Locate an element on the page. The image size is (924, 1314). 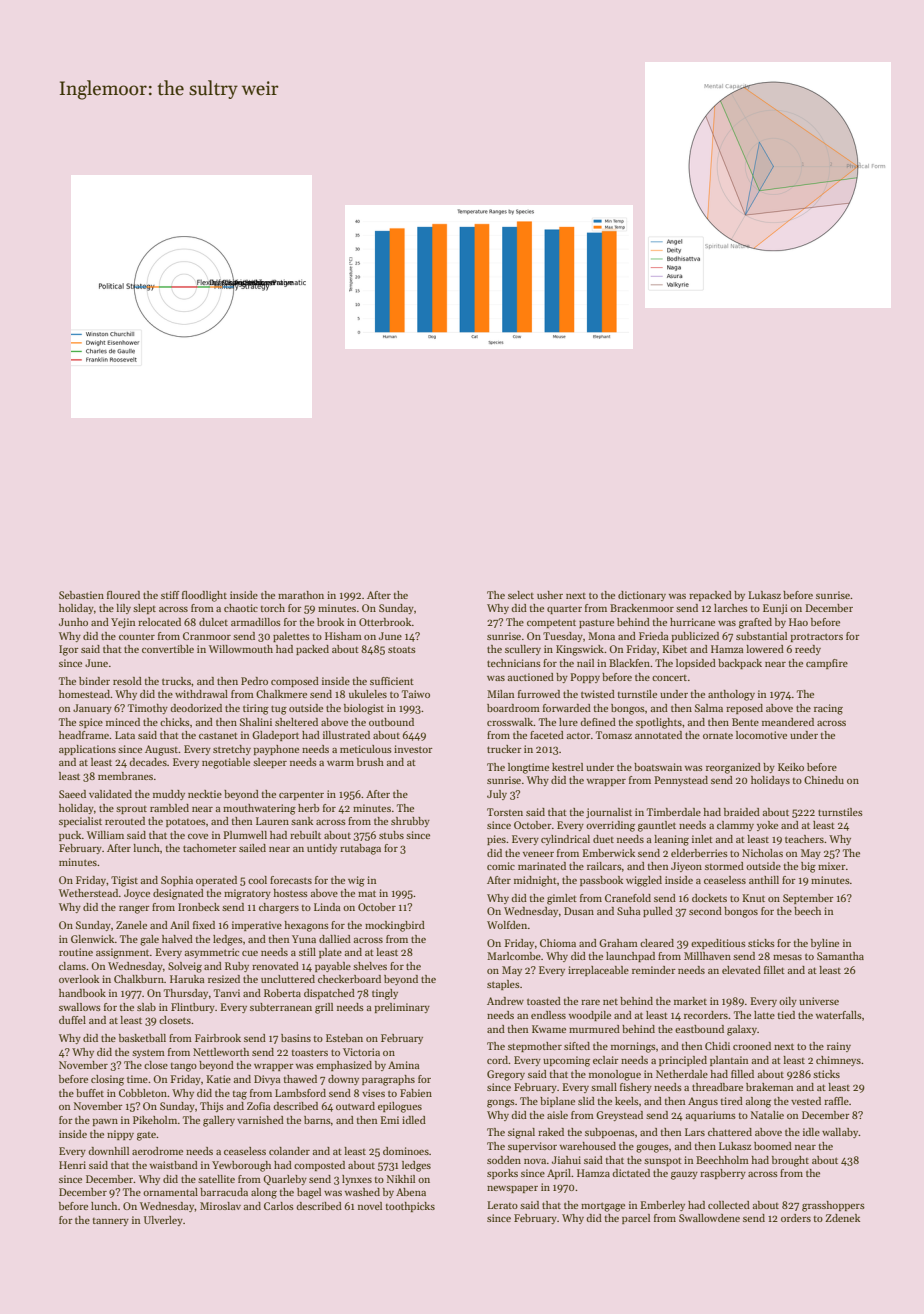
Junho is located at coordinates (73, 622).
